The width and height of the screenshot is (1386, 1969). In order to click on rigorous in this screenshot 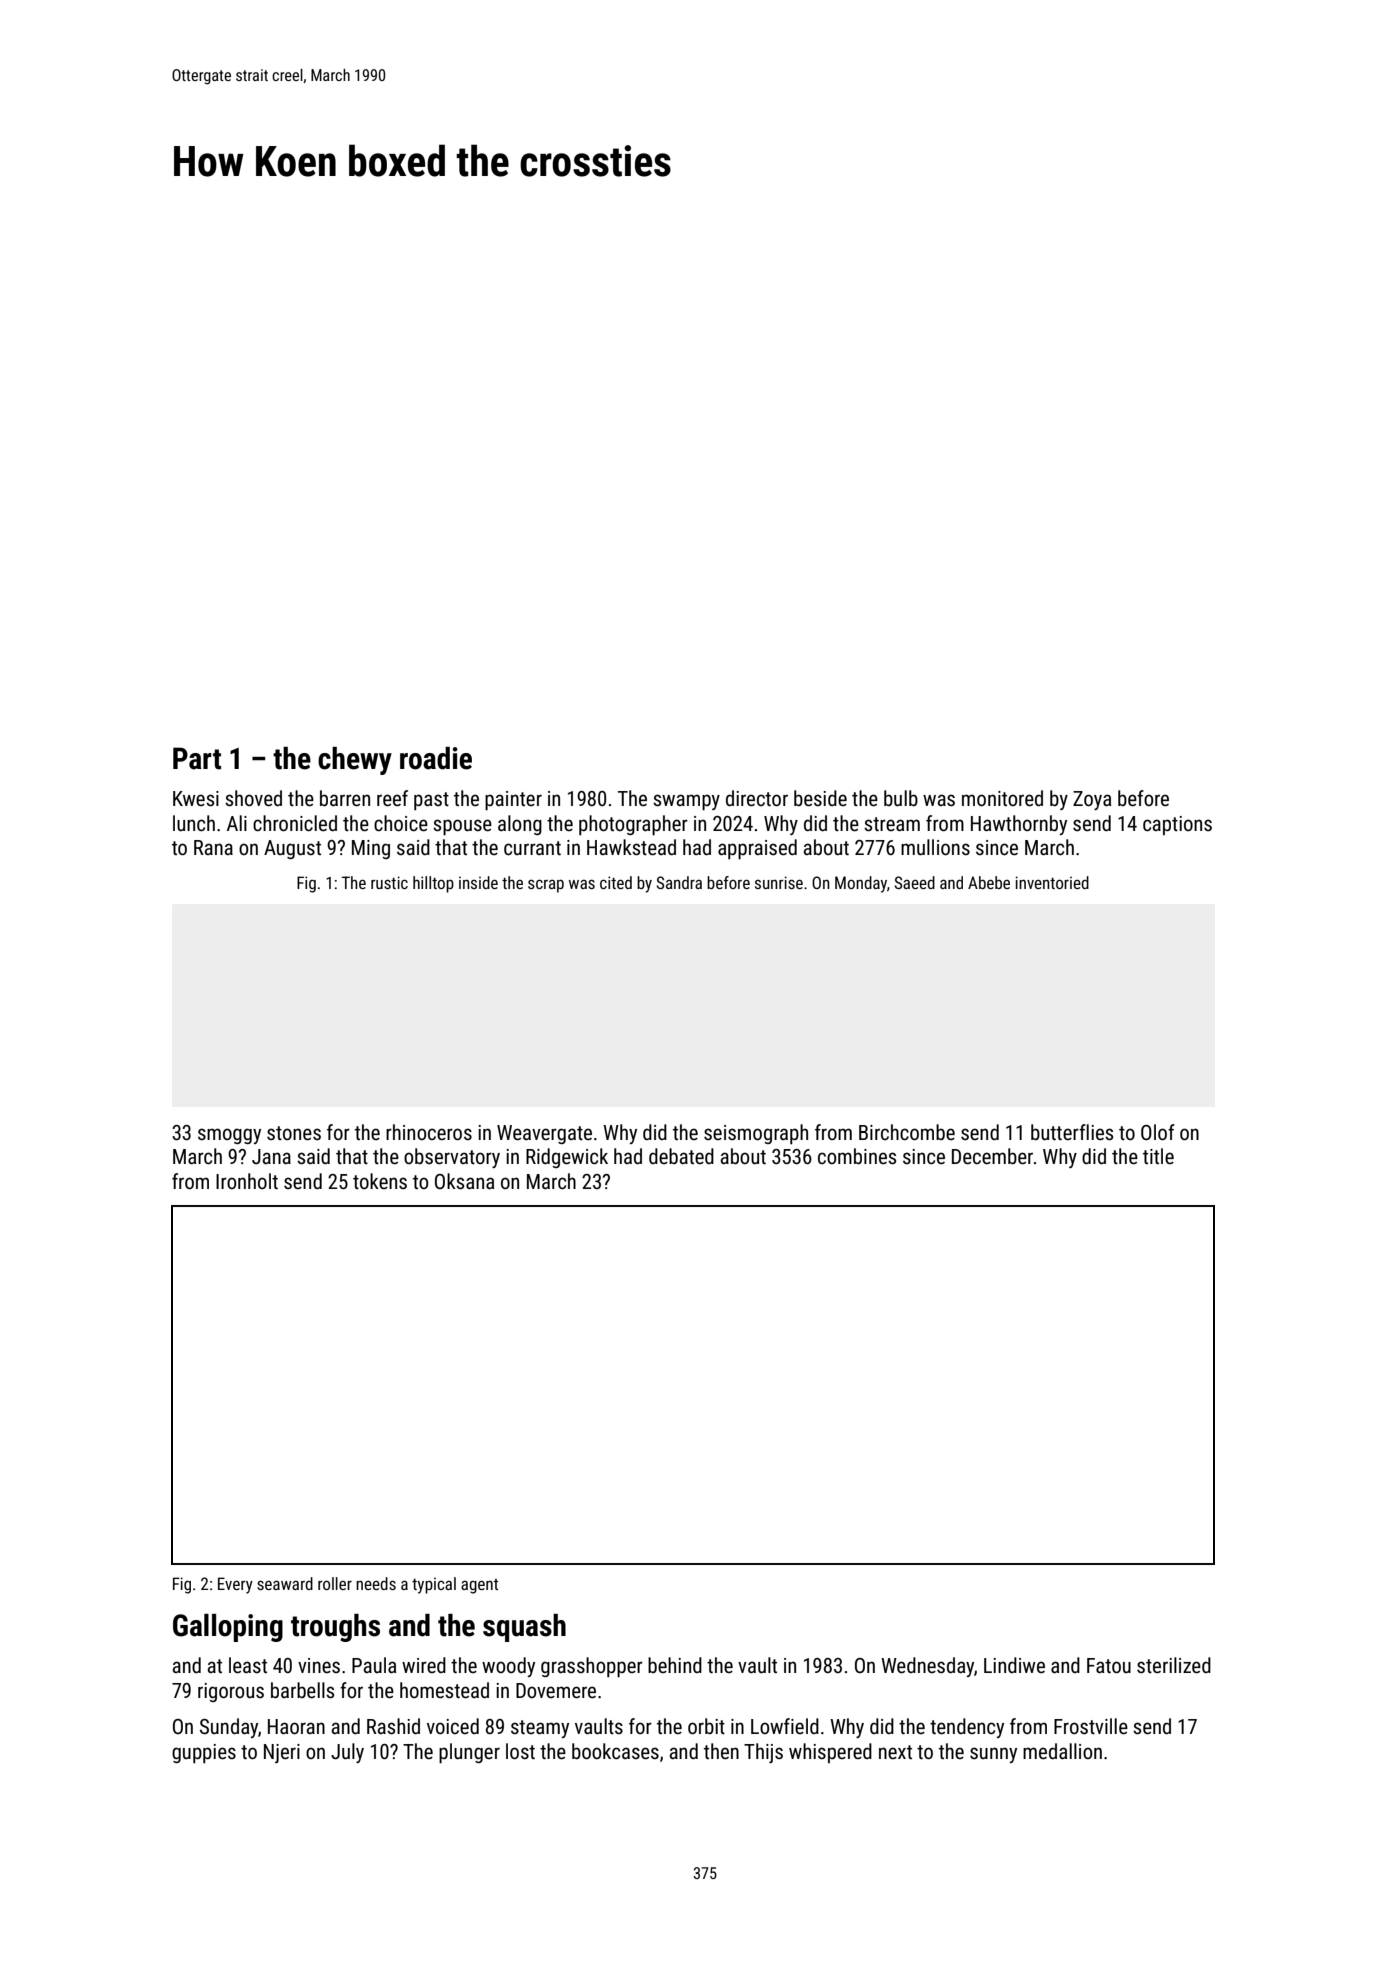, I will do `click(231, 1692)`.
